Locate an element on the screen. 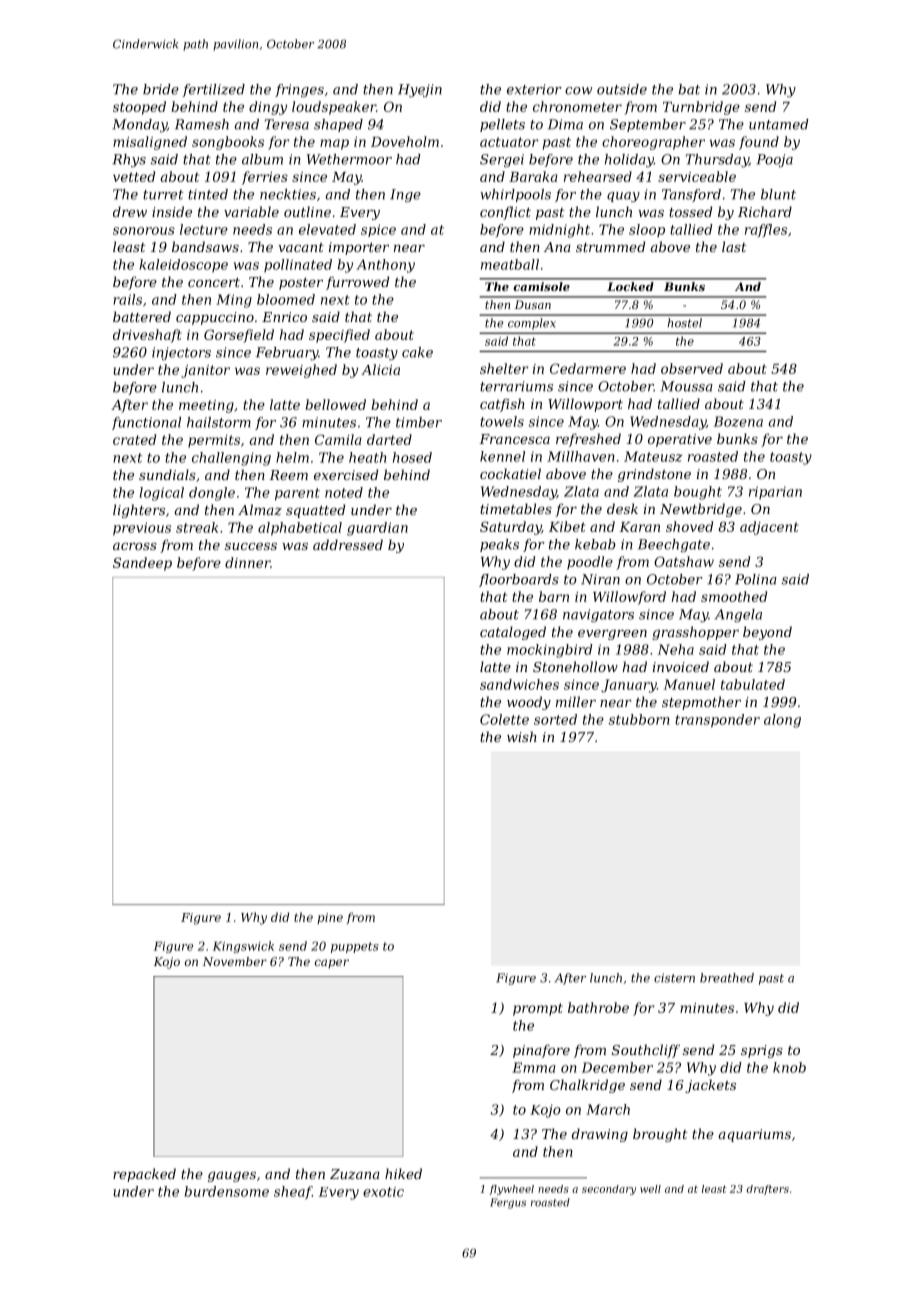 This screenshot has width=924, height=1308. puppets is located at coordinates (355, 947).
